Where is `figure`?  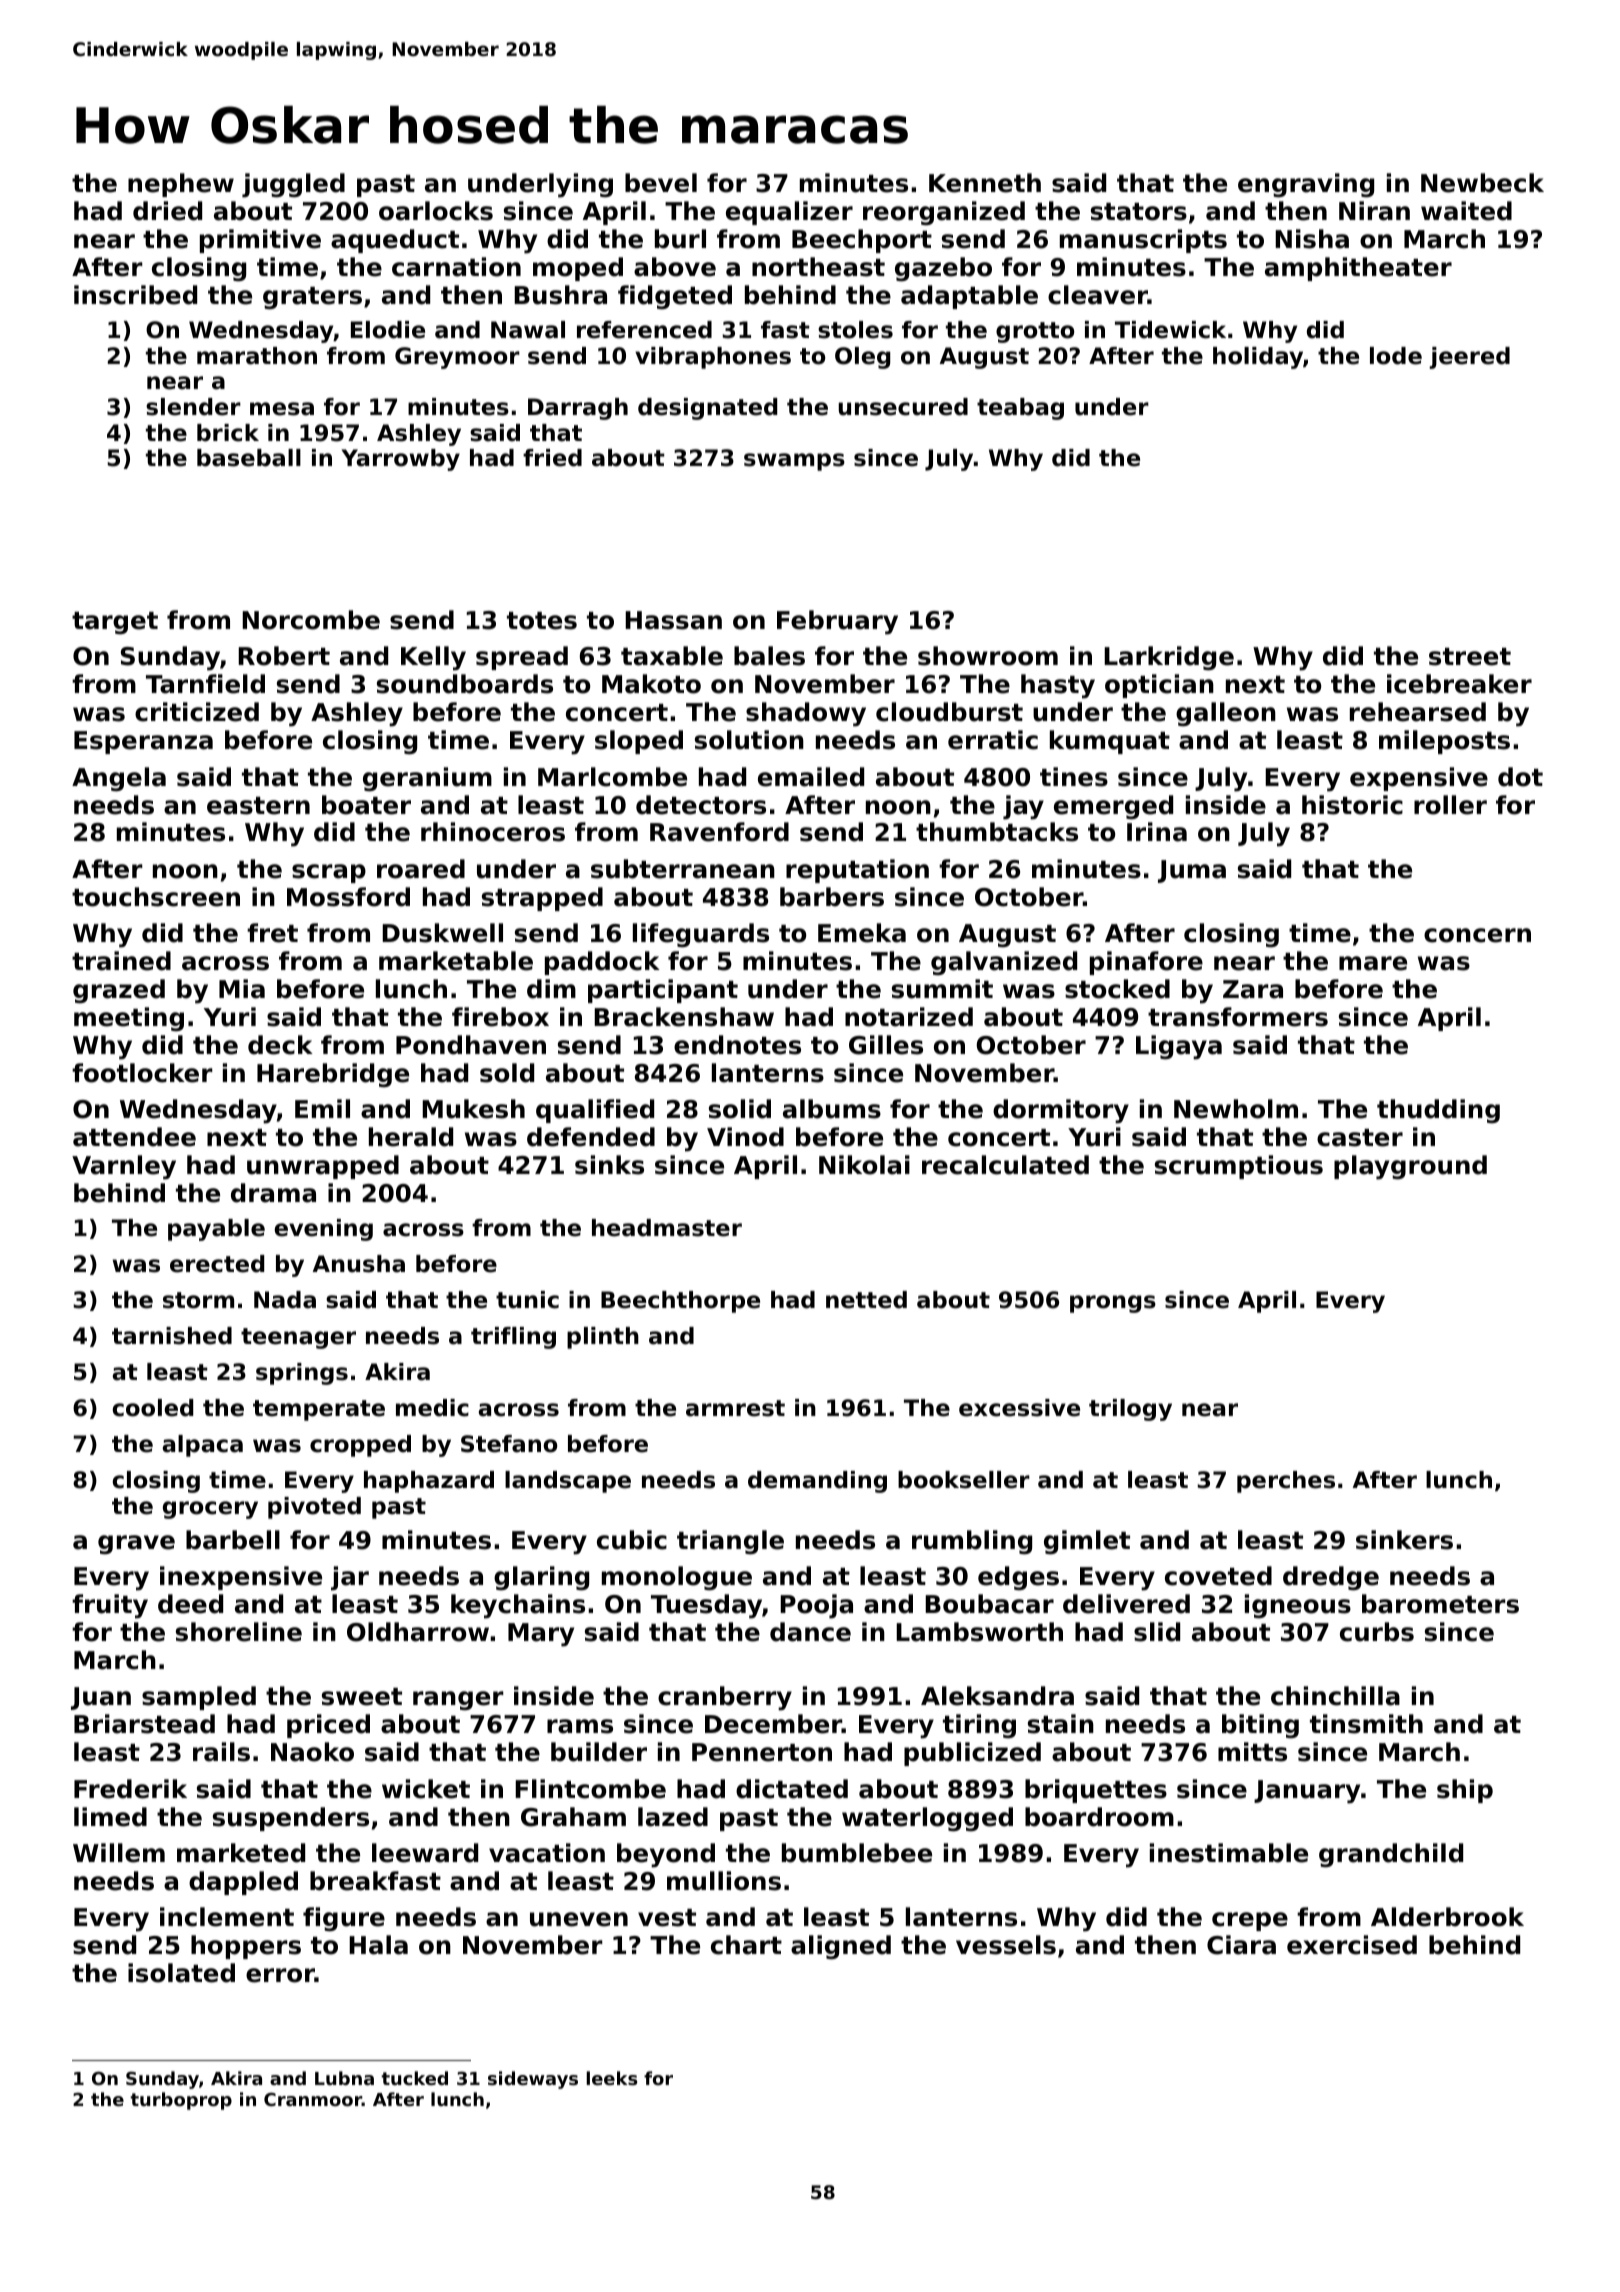 figure is located at coordinates (344, 1919).
